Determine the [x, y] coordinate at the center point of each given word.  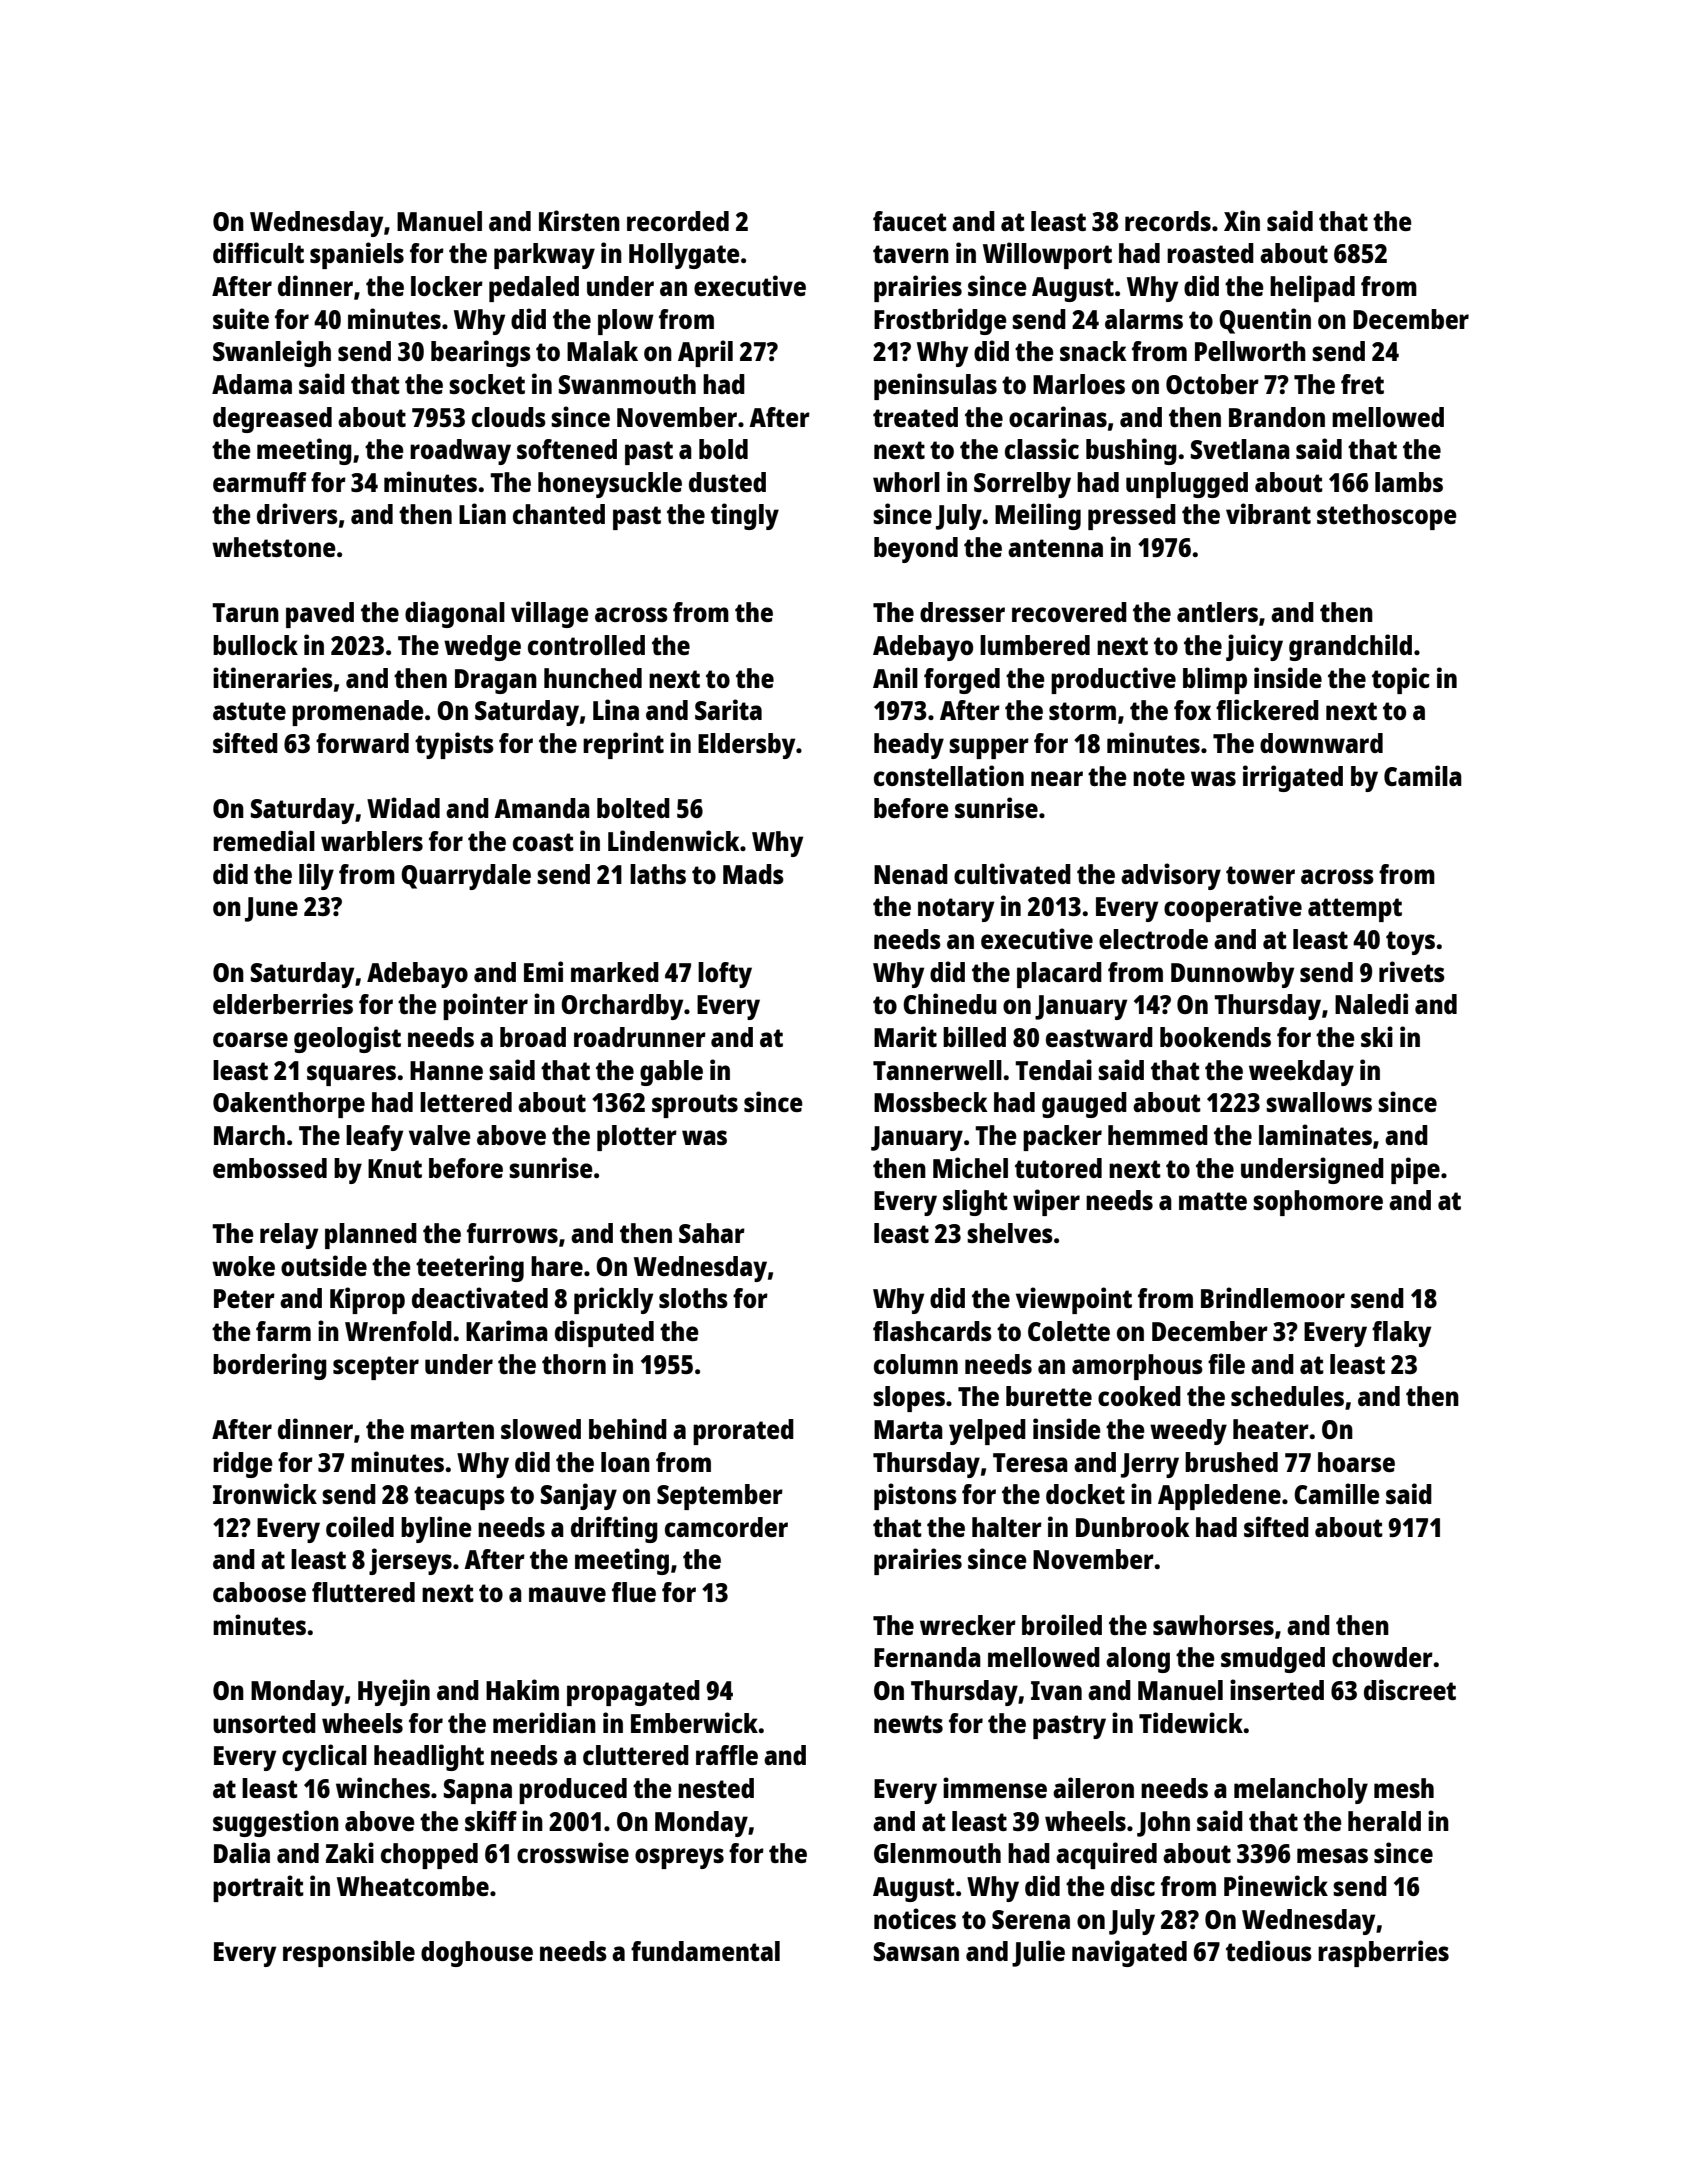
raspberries [1383, 1953]
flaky [1401, 1334]
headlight [429, 1757]
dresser [962, 612]
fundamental [705, 1951]
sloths [693, 1298]
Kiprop [367, 1300]
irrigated [1293, 778]
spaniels [357, 255]
